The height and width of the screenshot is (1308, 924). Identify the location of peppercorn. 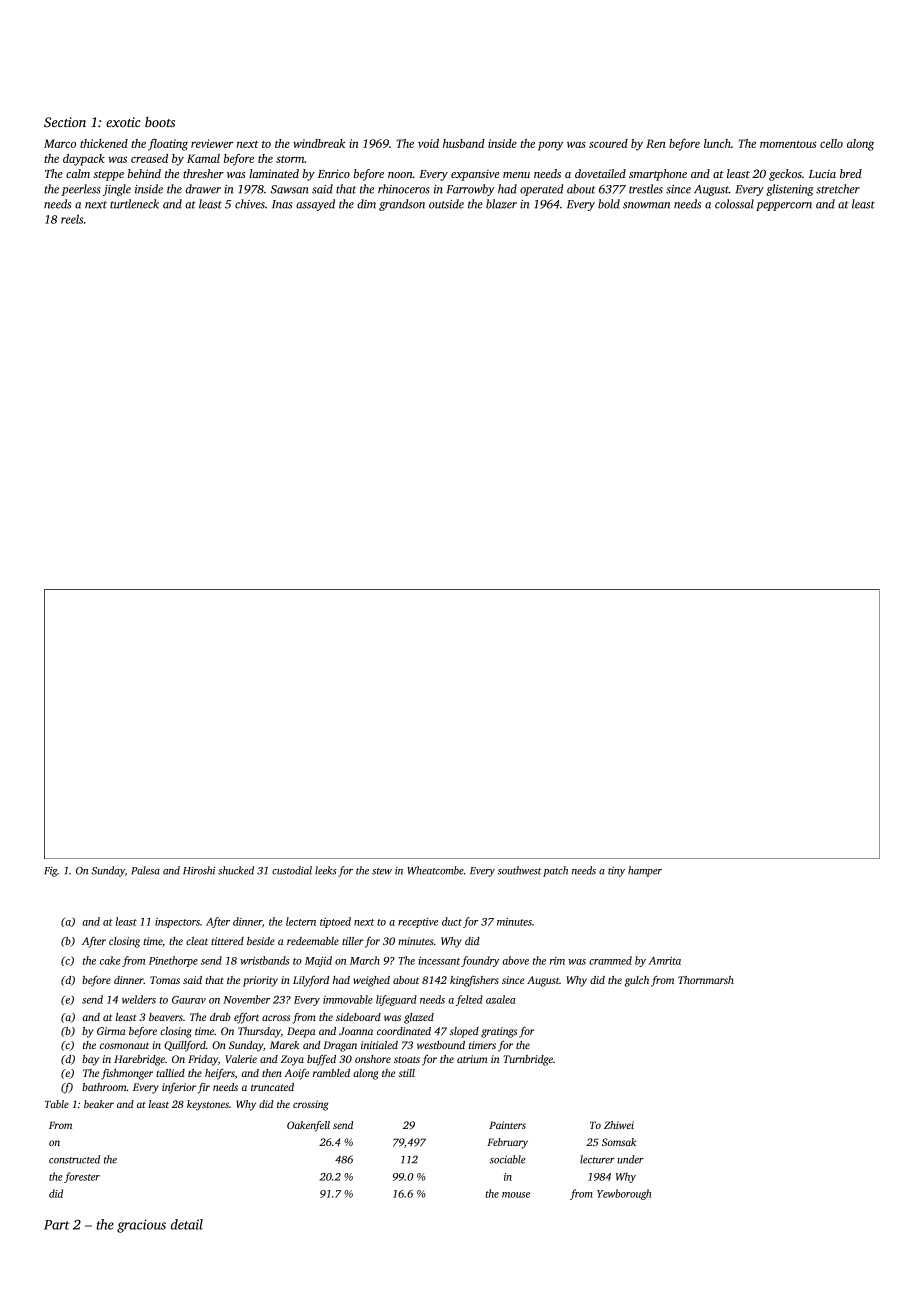
(784, 206).
